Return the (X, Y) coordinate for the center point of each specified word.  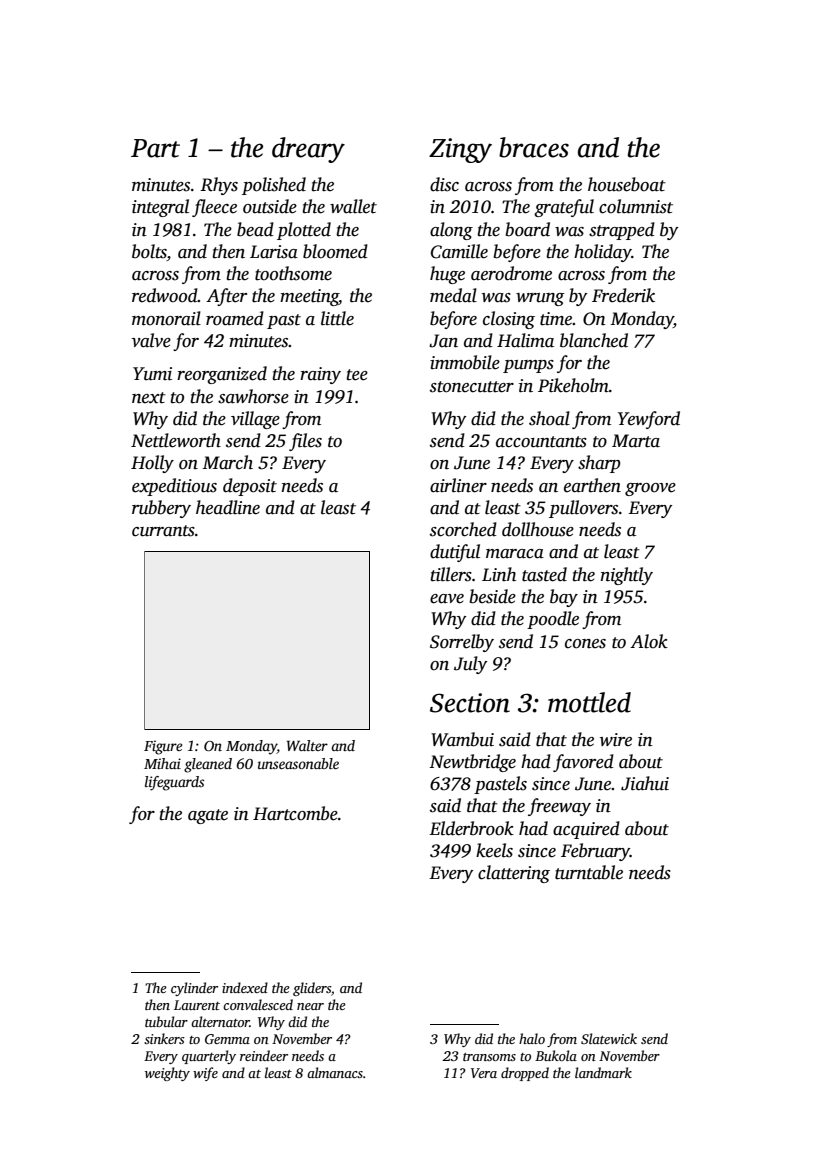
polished (274, 186)
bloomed (335, 251)
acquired (586, 830)
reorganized (222, 375)
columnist (636, 206)
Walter (307, 745)
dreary (308, 150)
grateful (564, 208)
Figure (163, 747)
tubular (166, 1021)
